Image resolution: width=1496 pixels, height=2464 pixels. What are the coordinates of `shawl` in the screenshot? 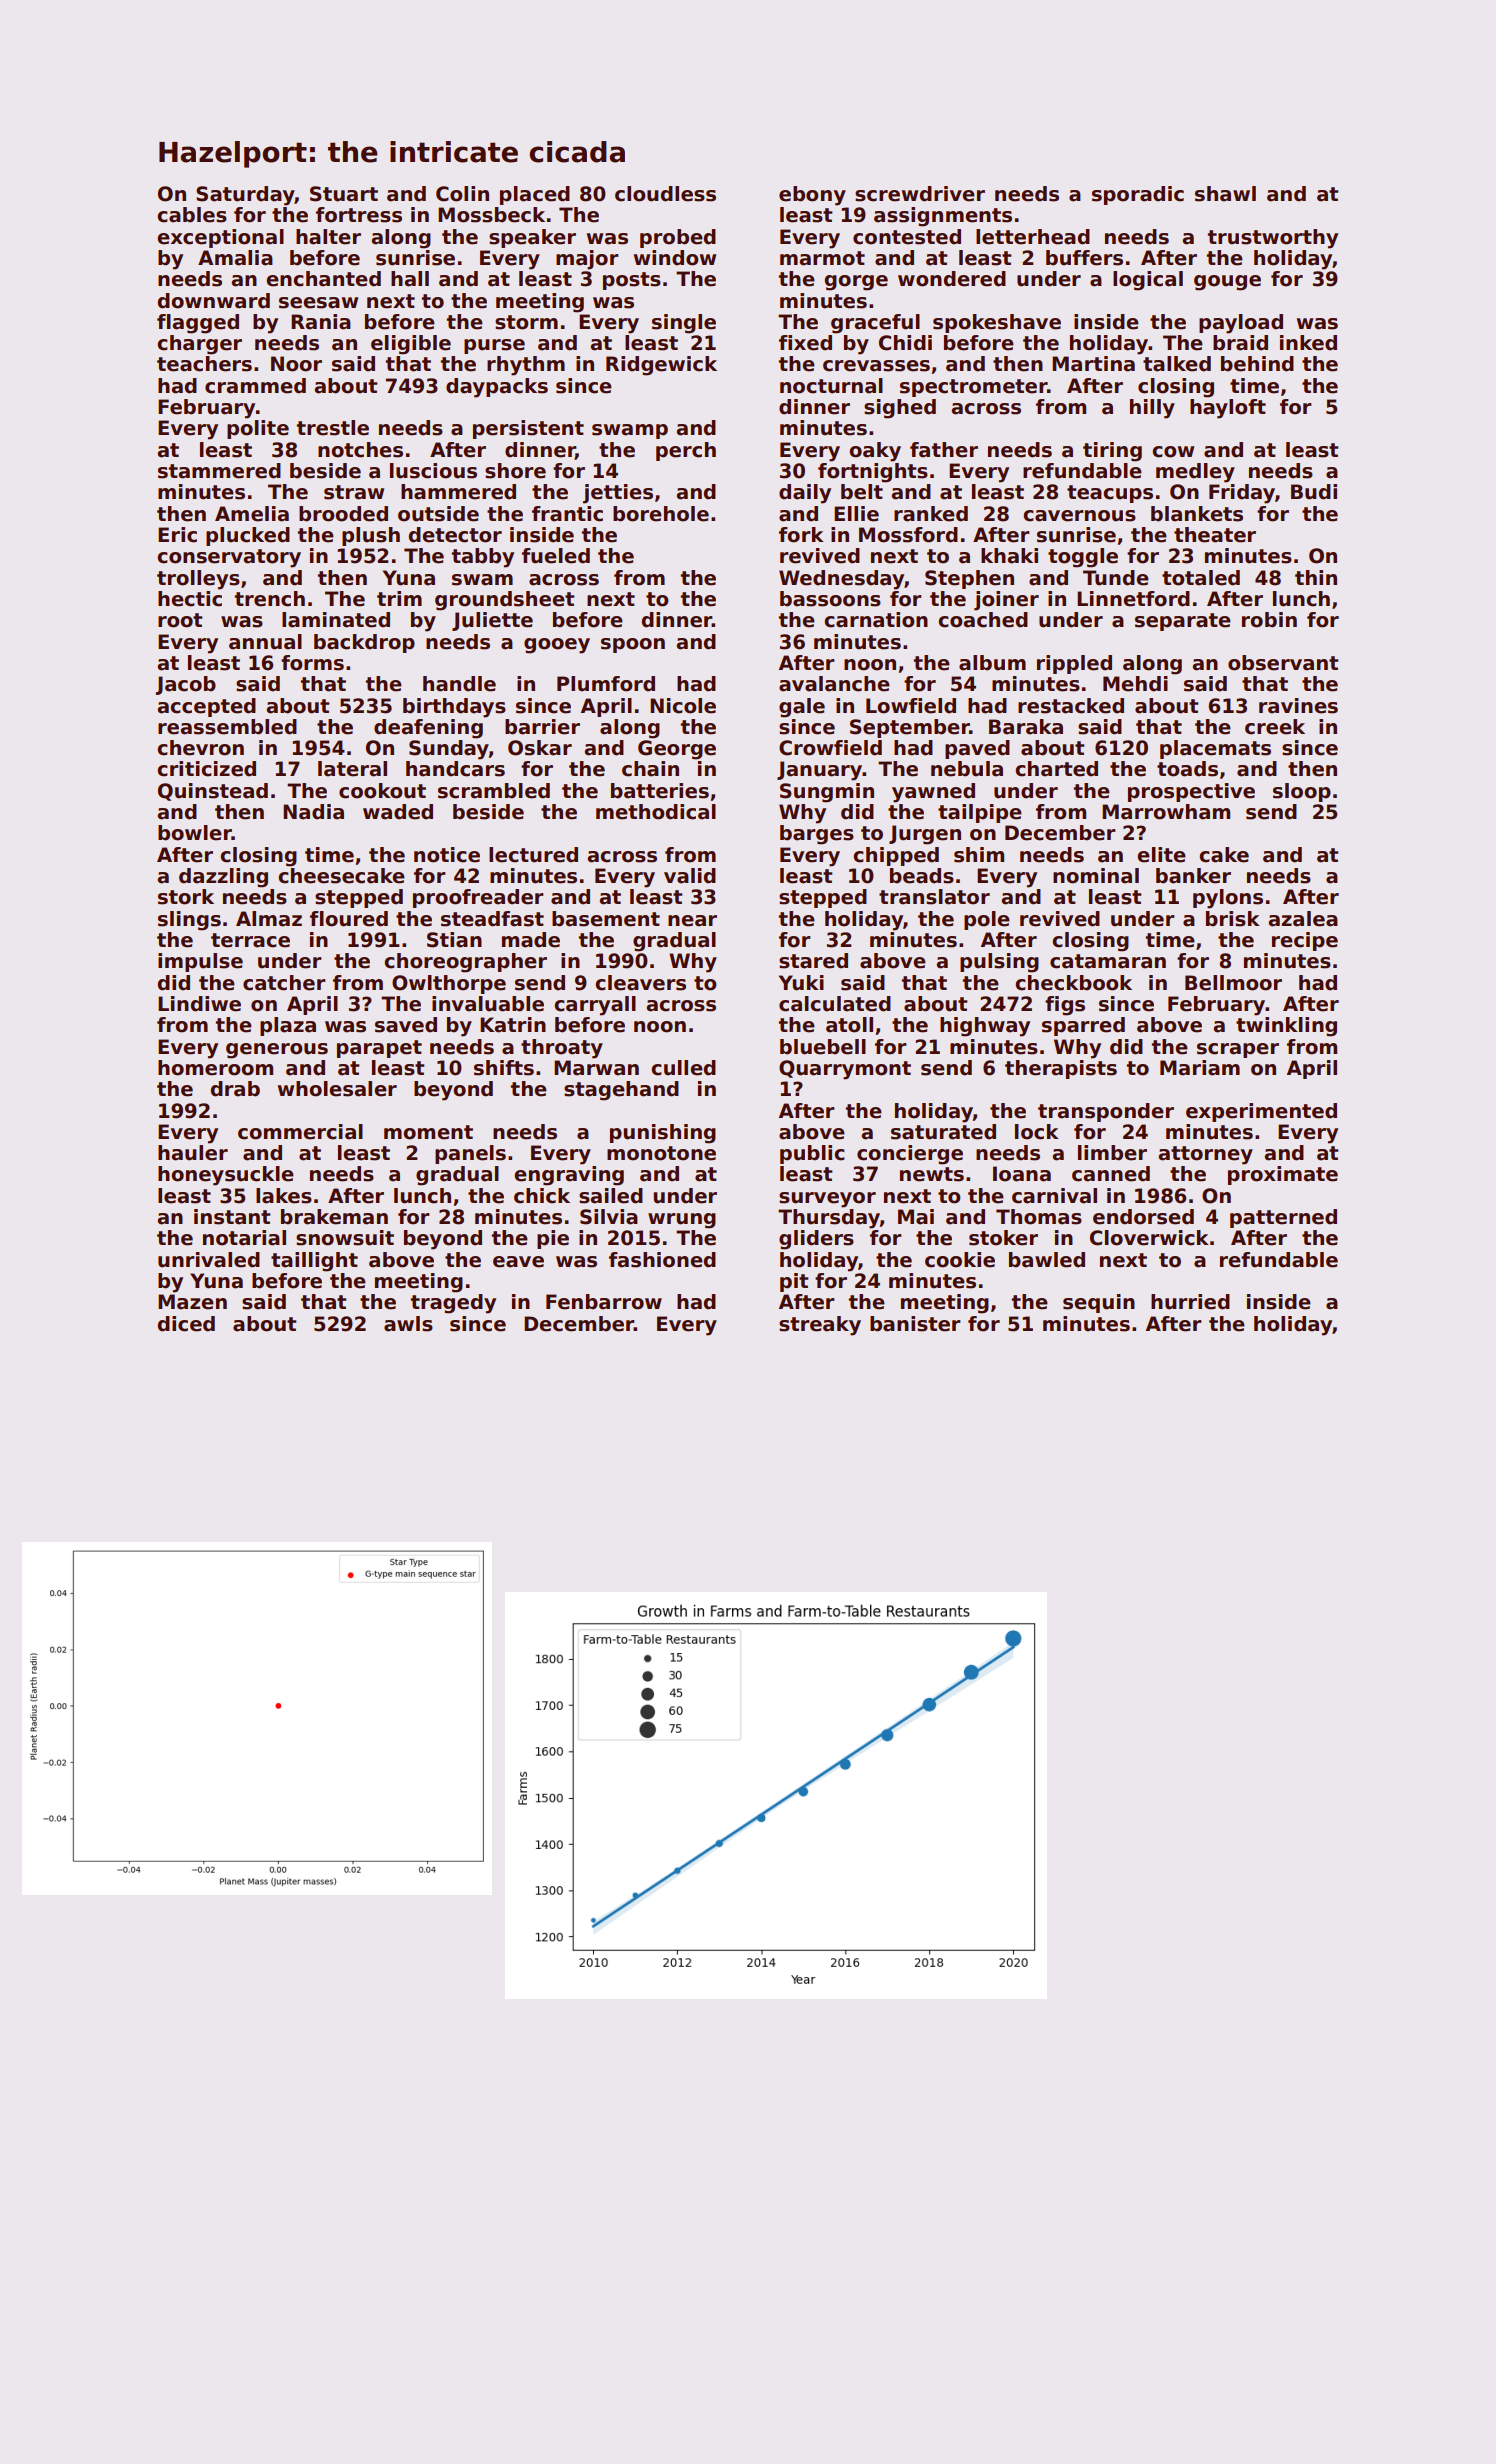 It's located at (1225, 194).
